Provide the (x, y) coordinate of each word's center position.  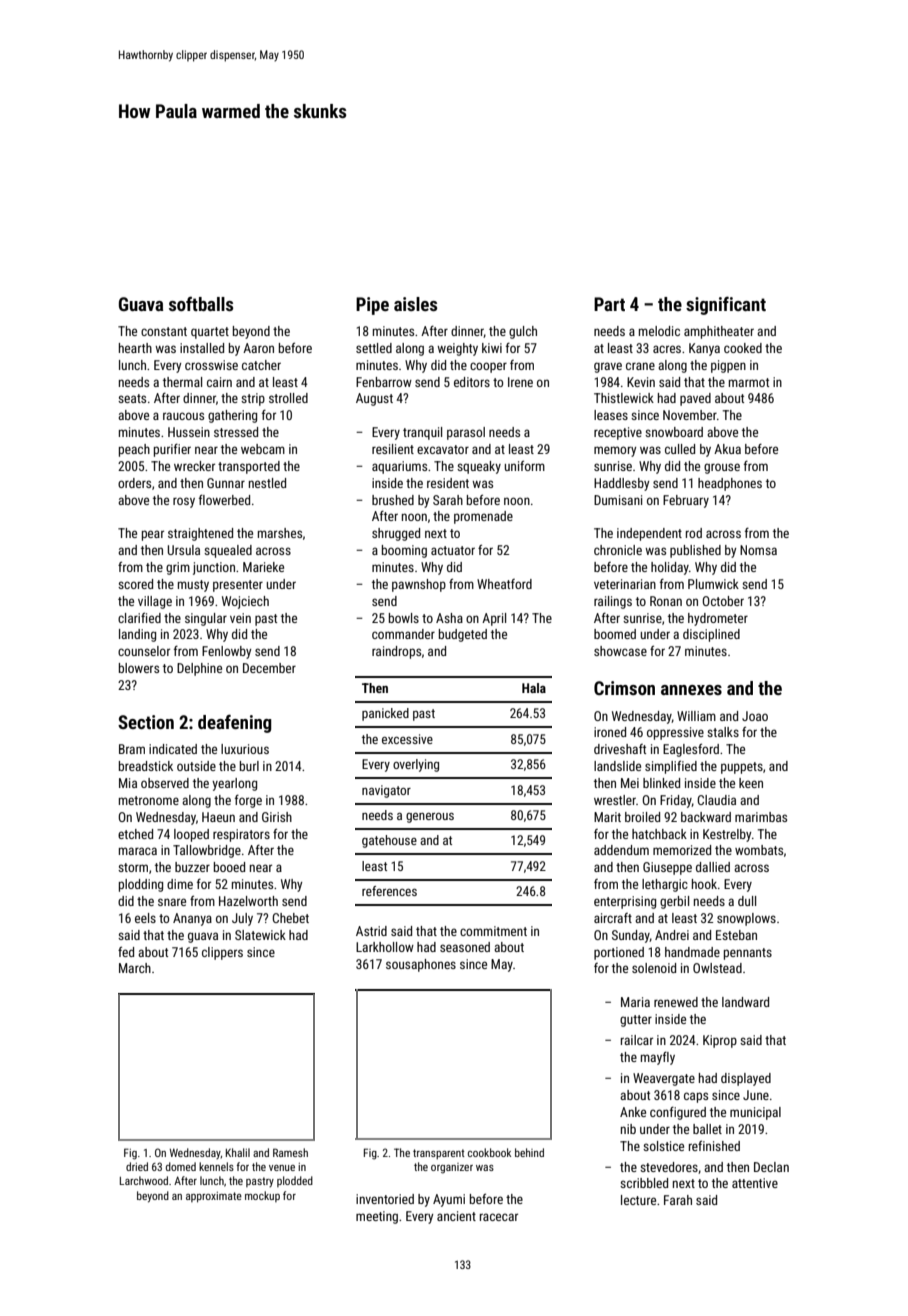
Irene (520, 382)
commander (403, 634)
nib (628, 1129)
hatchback (659, 834)
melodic (659, 331)
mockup (262, 1196)
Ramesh (290, 1152)
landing (137, 635)
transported (249, 467)
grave (608, 367)
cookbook (489, 1152)
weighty (457, 349)
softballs (201, 303)
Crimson (624, 688)
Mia (128, 783)
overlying (416, 765)
